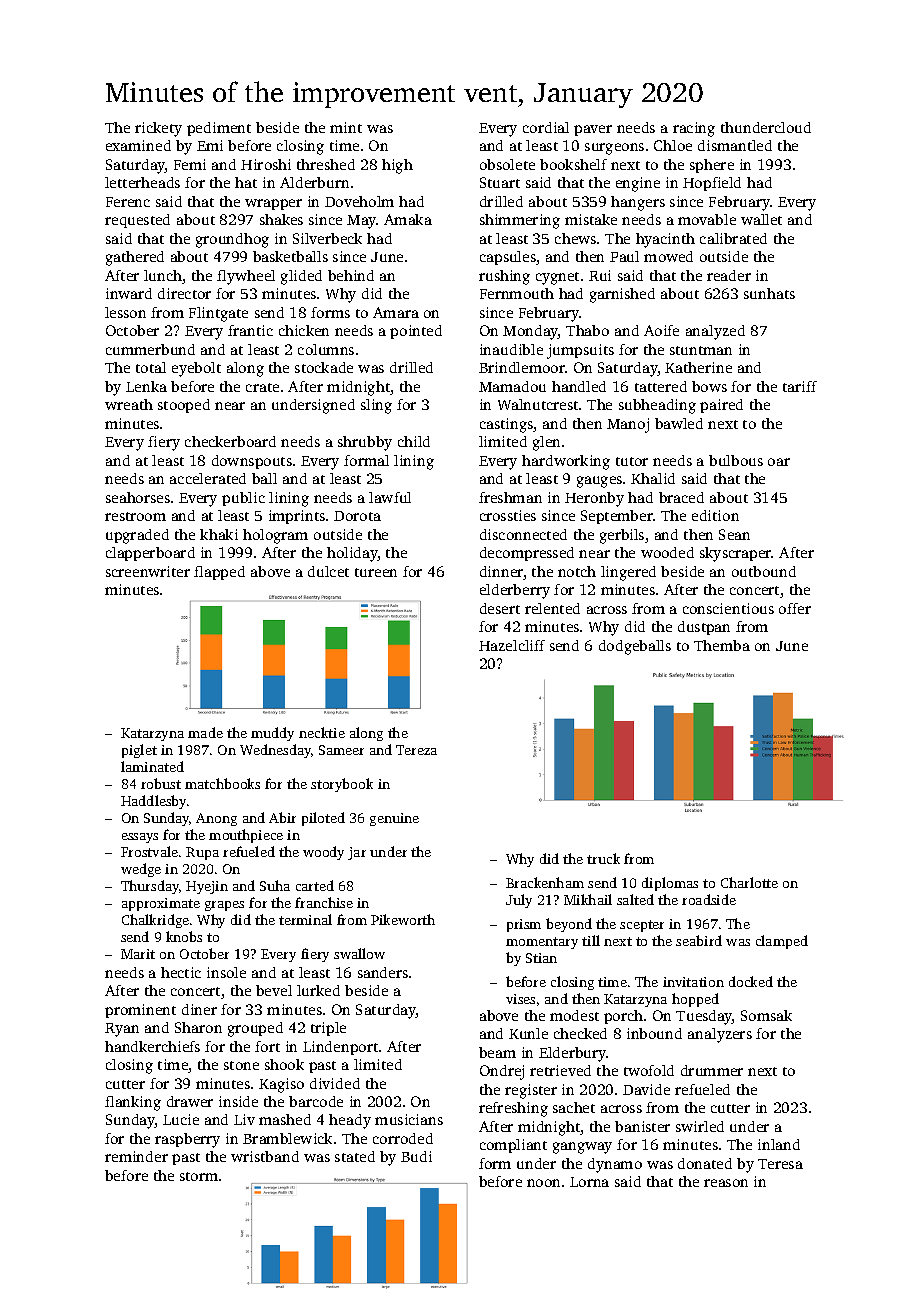  Describe the element at coordinates (653, 478) in the page. I see `Khalid` at that location.
